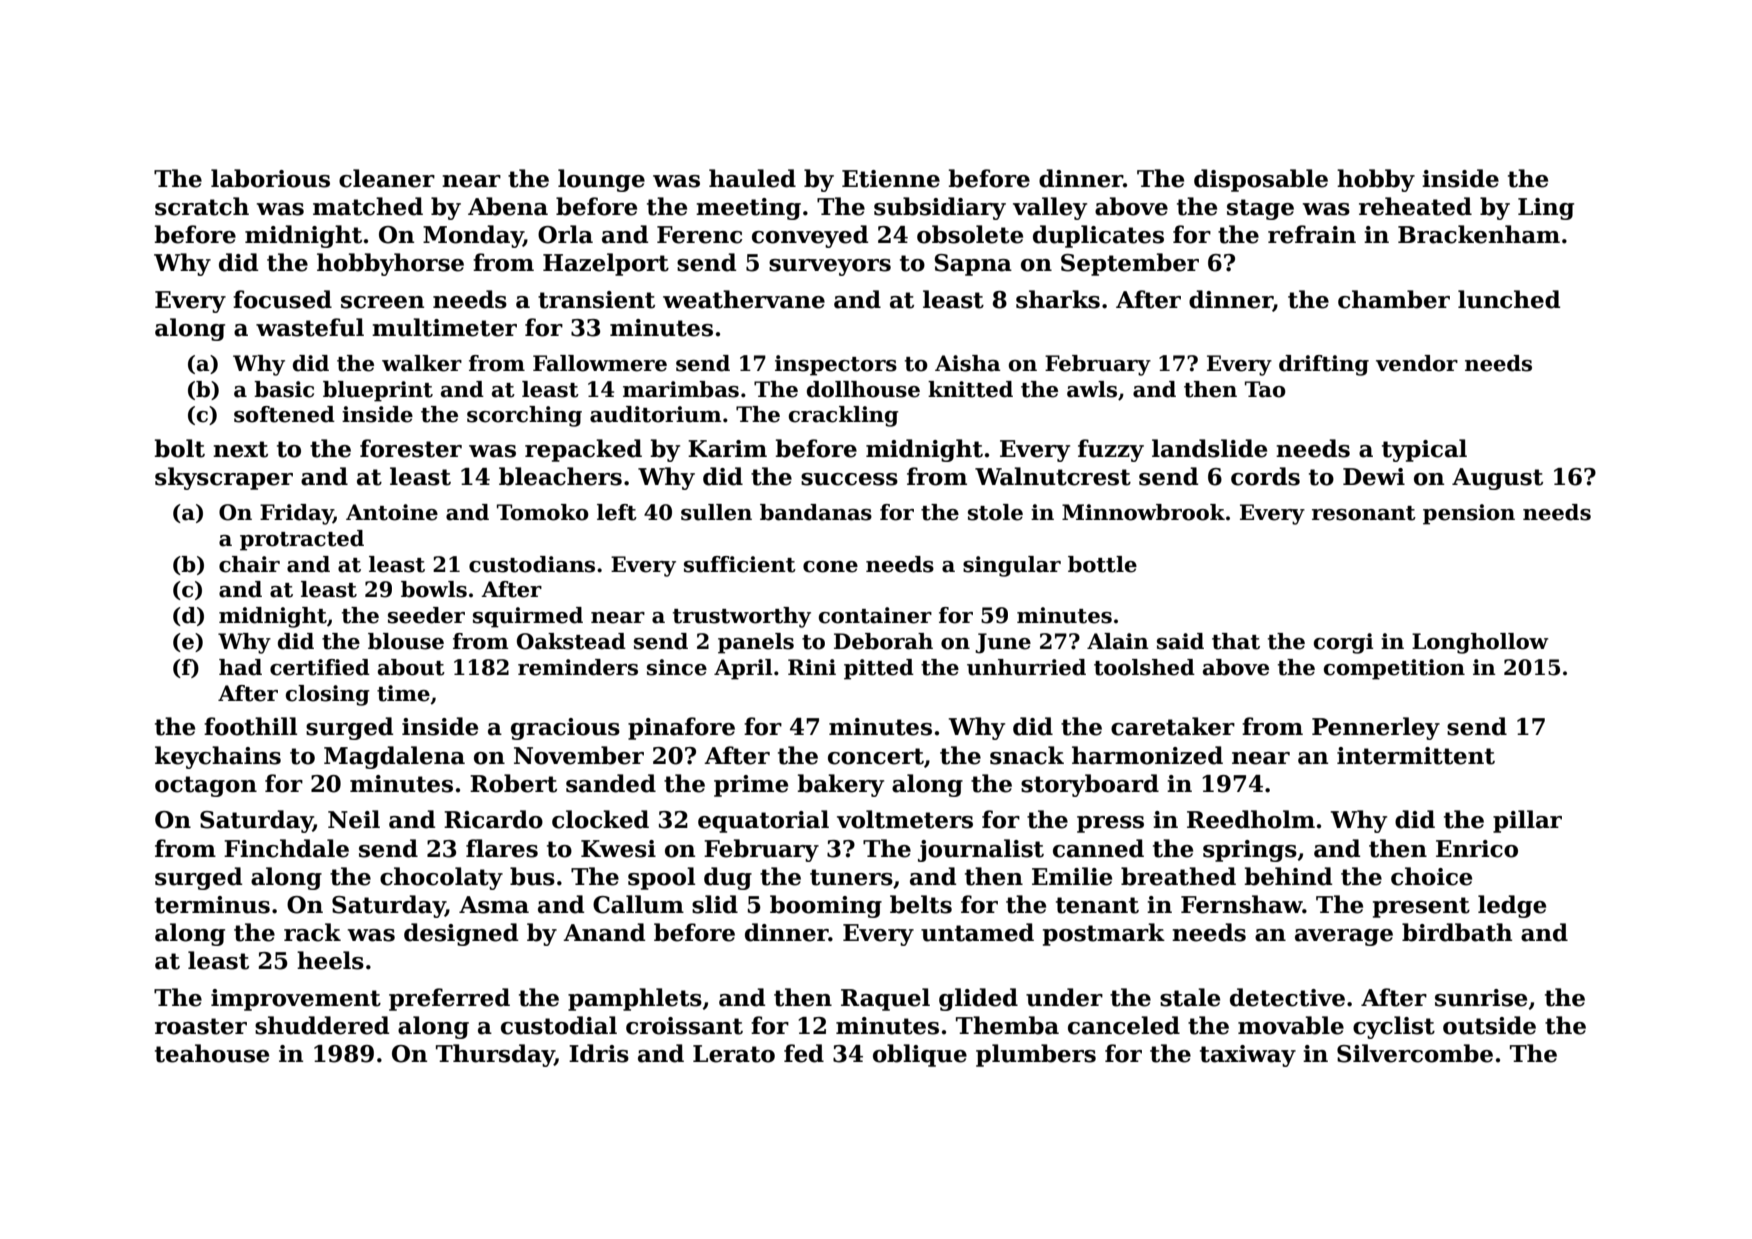 The image size is (1752, 1239). I want to click on caretaker, so click(1173, 726).
